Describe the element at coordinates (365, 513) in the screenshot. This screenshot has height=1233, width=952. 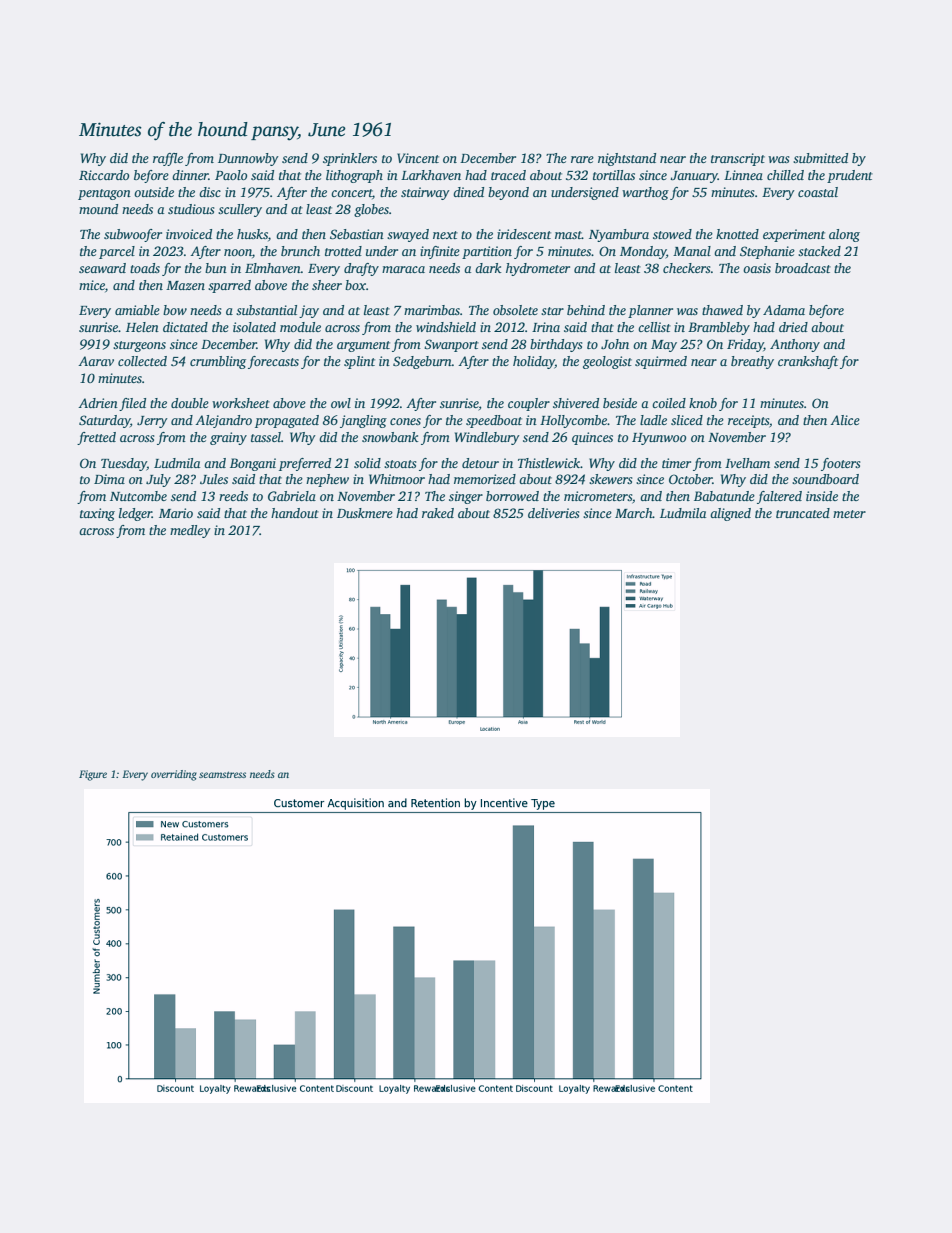
I see `Duskmere` at that location.
